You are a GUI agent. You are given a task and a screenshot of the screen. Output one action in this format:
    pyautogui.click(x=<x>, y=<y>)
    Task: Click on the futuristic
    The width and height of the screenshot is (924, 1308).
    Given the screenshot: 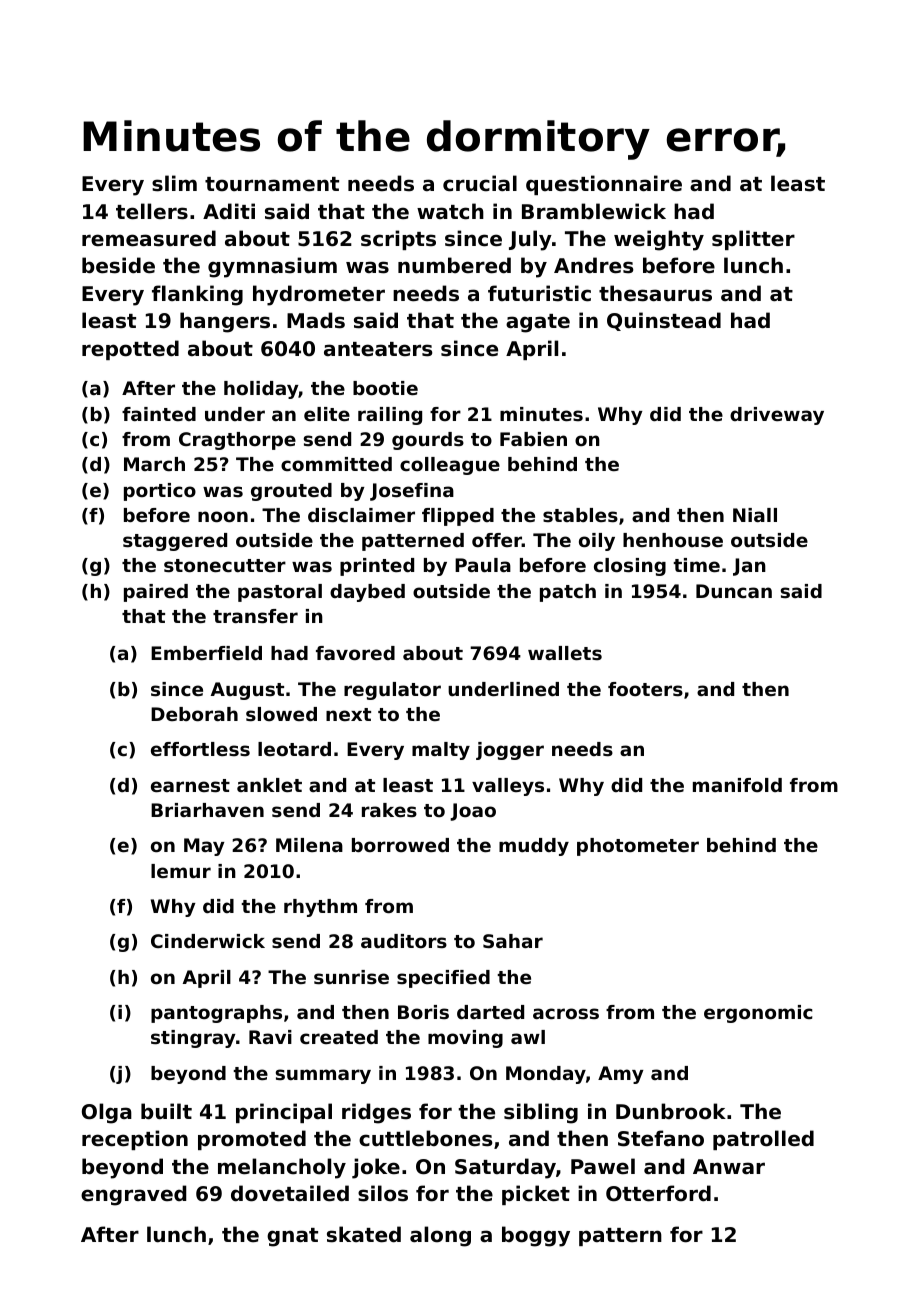 What is the action you would take?
    pyautogui.click(x=539, y=293)
